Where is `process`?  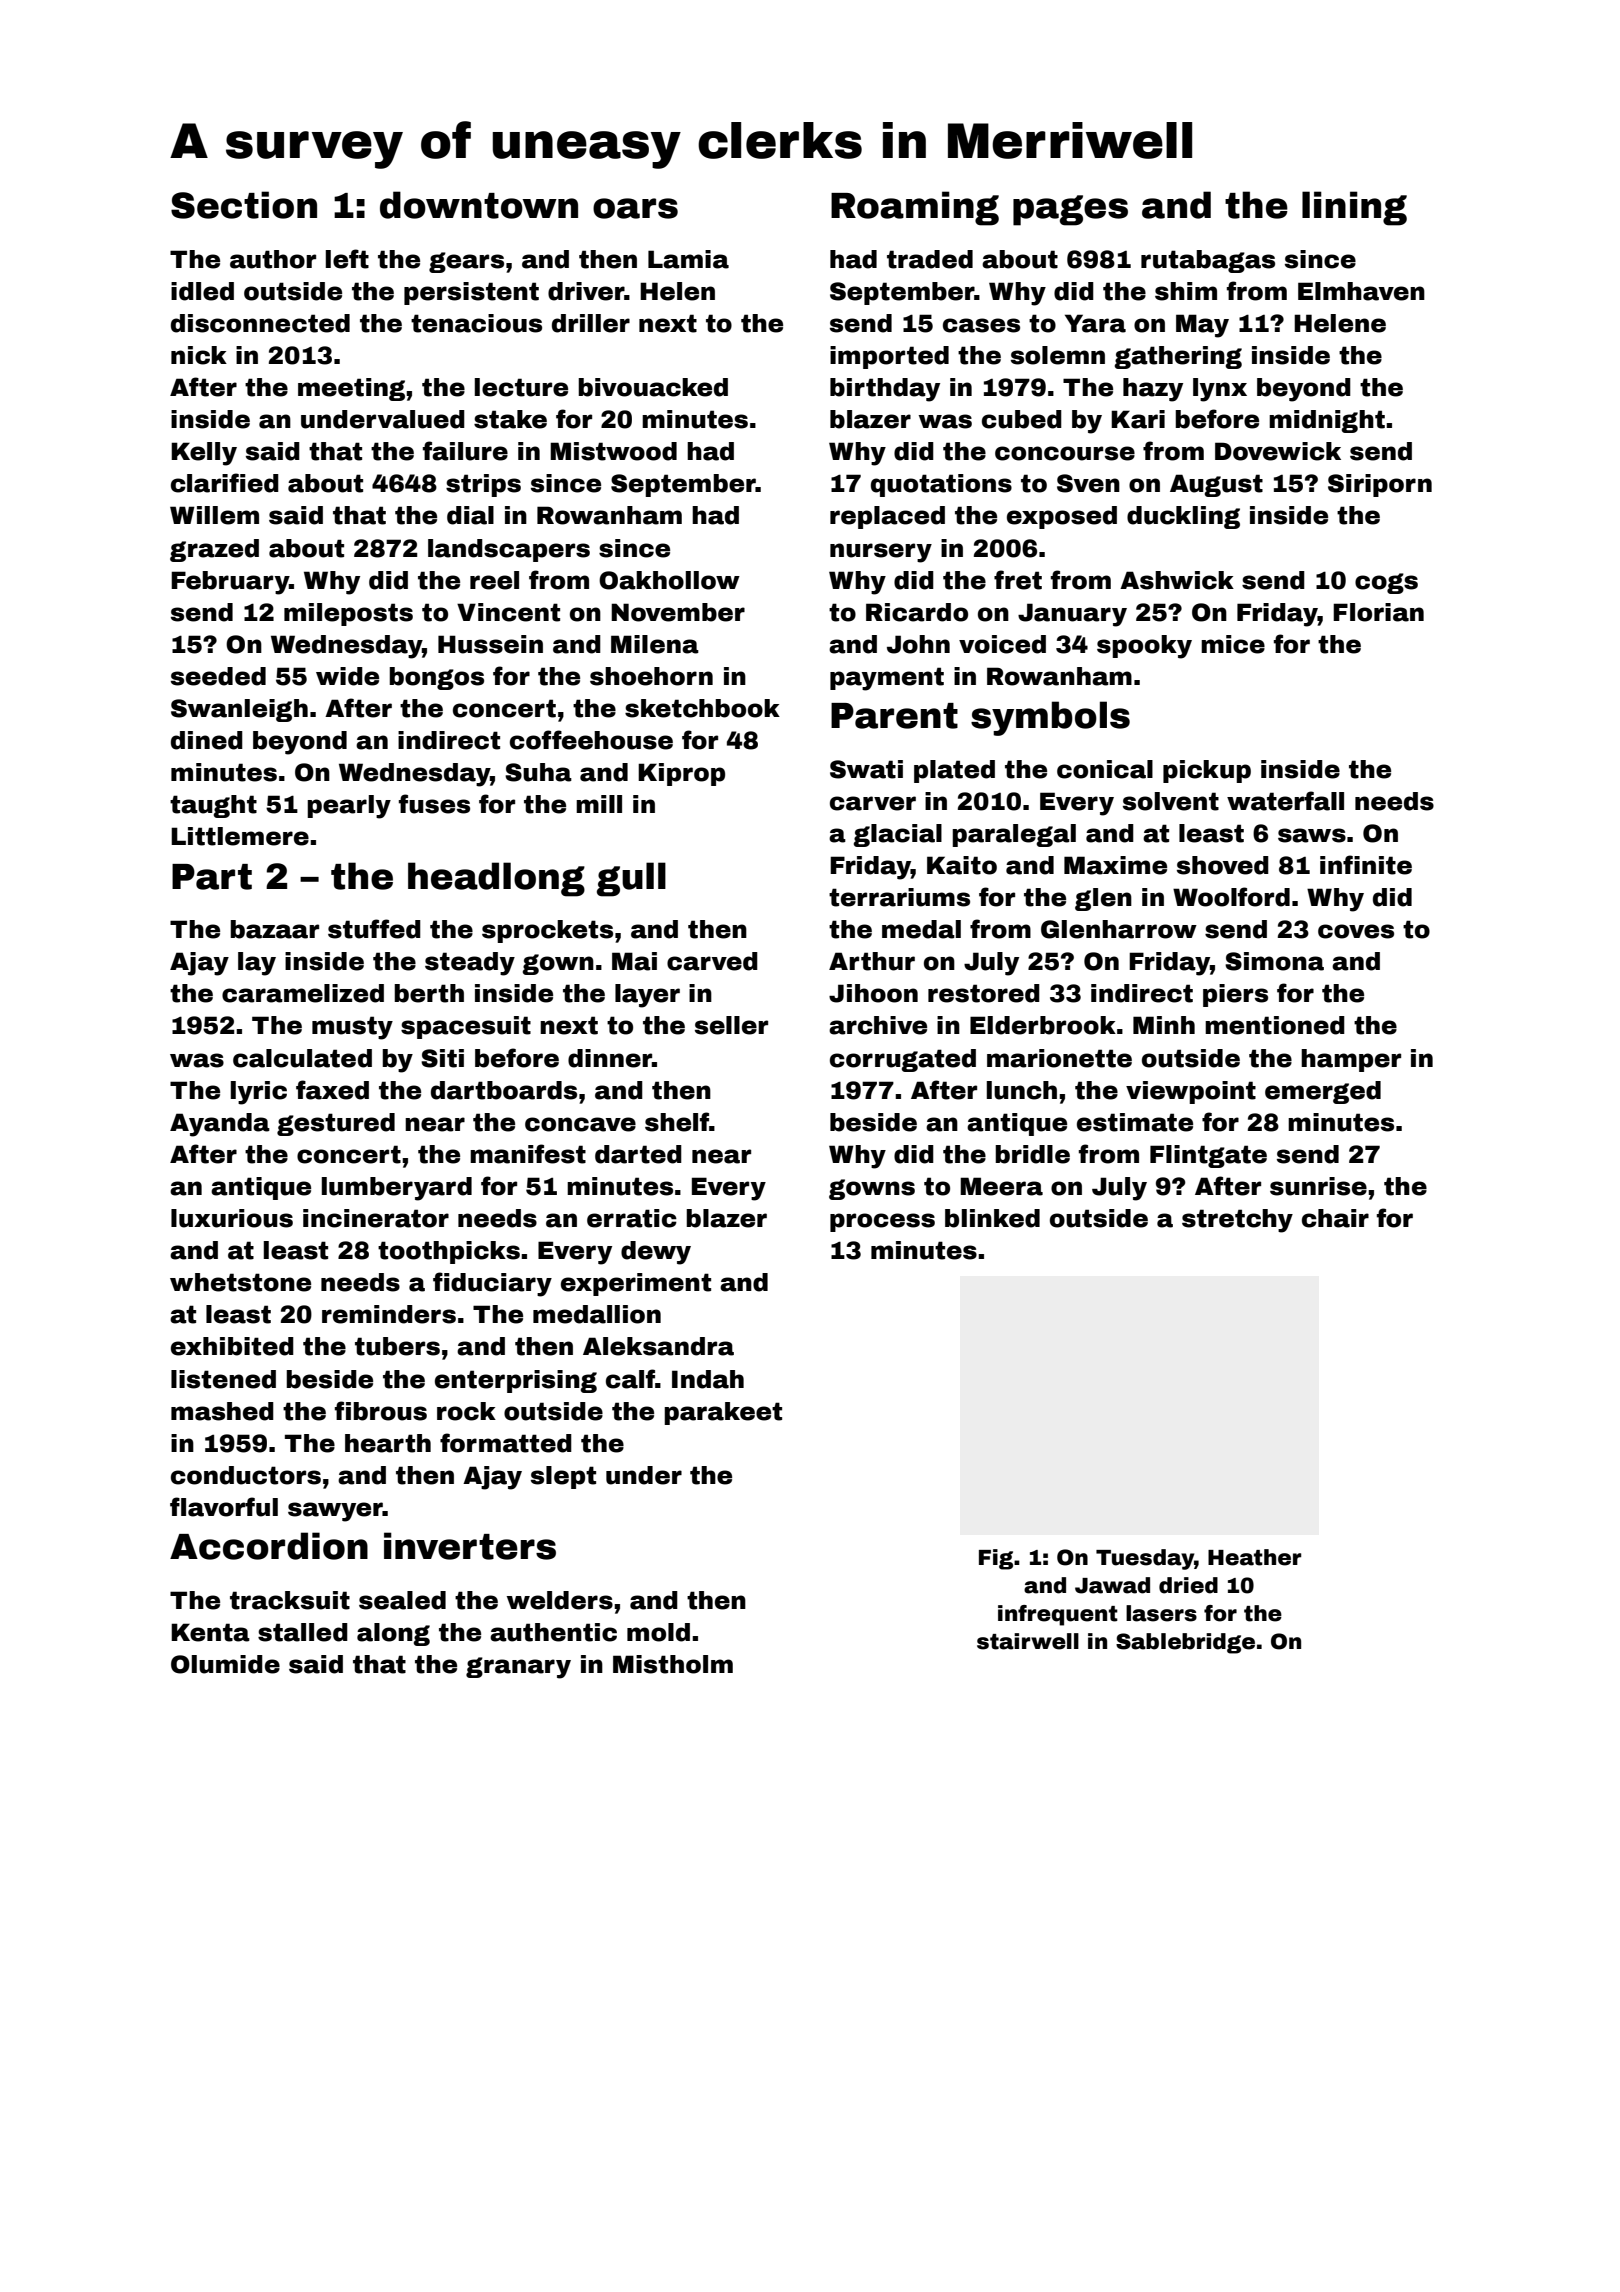 process is located at coordinates (882, 1222).
